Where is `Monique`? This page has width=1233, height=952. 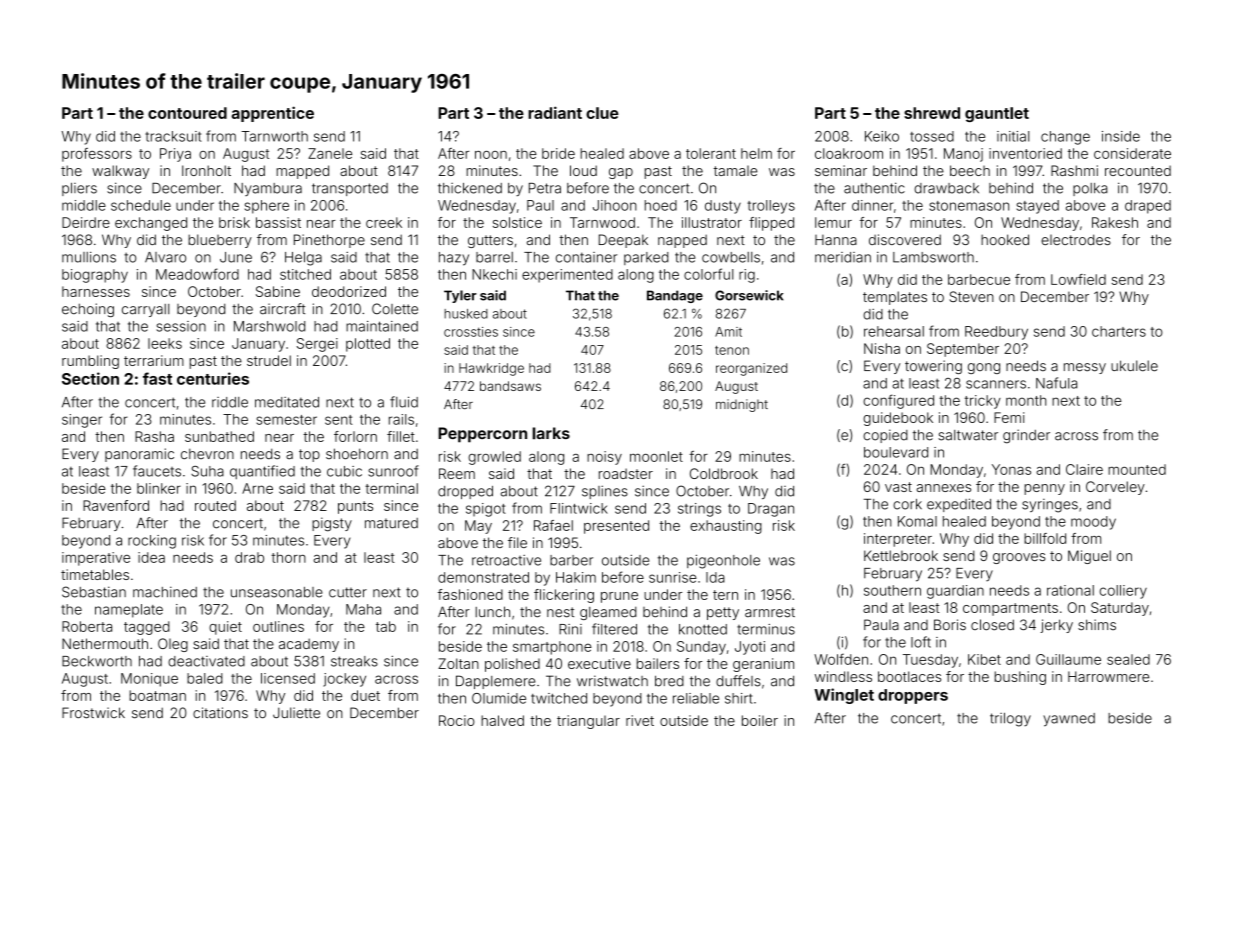
Monique is located at coordinates (149, 680).
